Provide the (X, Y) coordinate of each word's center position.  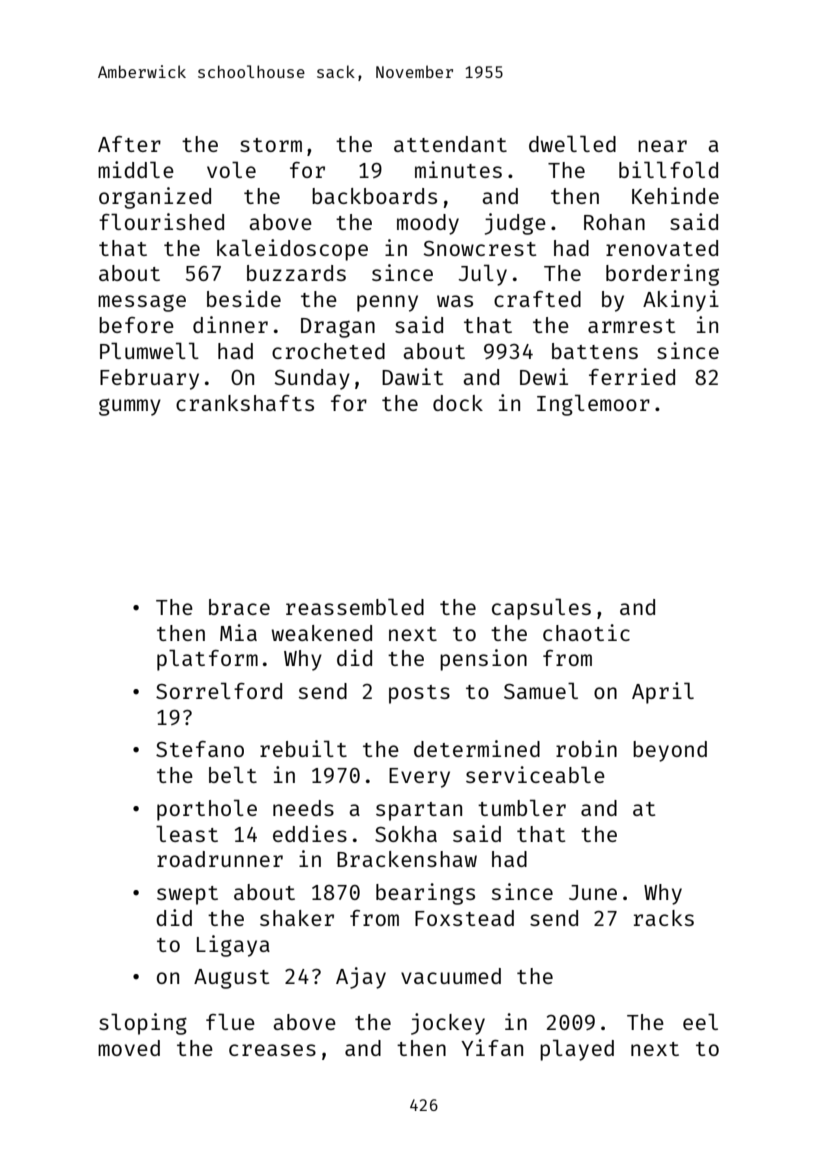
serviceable (535, 774)
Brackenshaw (407, 859)
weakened (322, 633)
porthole (207, 810)
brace (239, 607)
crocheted (328, 351)
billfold (668, 169)
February (149, 379)
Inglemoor (593, 405)
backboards (374, 196)
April (663, 693)
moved (129, 1048)
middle (136, 169)
